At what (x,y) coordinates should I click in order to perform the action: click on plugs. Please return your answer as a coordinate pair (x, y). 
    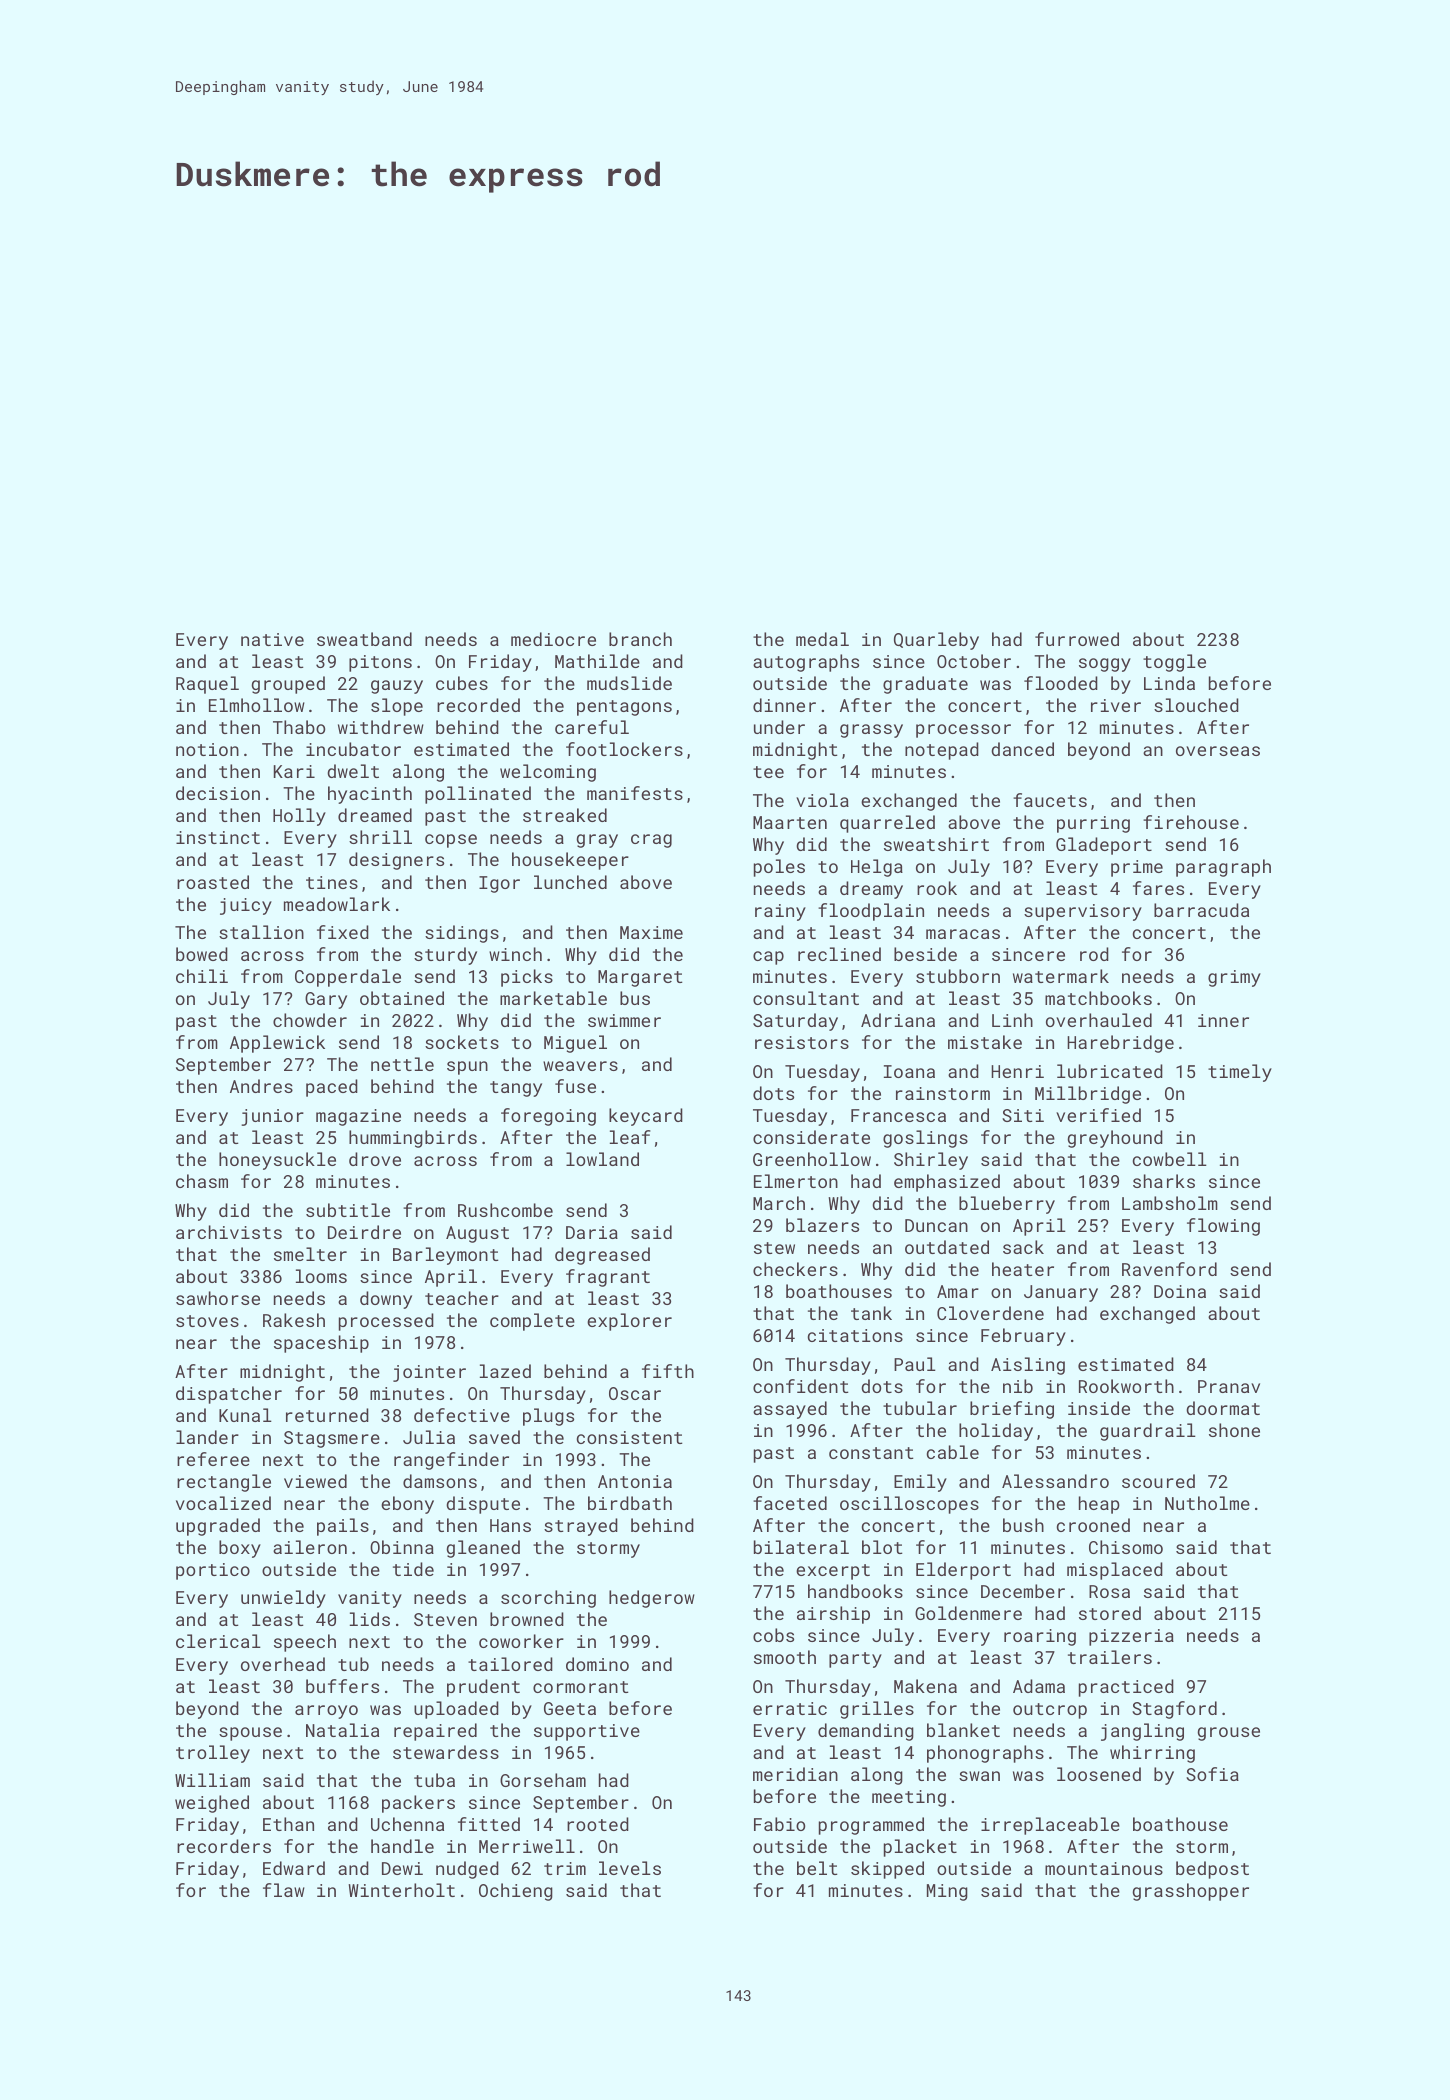
    Looking at the image, I should click on (548, 1417).
